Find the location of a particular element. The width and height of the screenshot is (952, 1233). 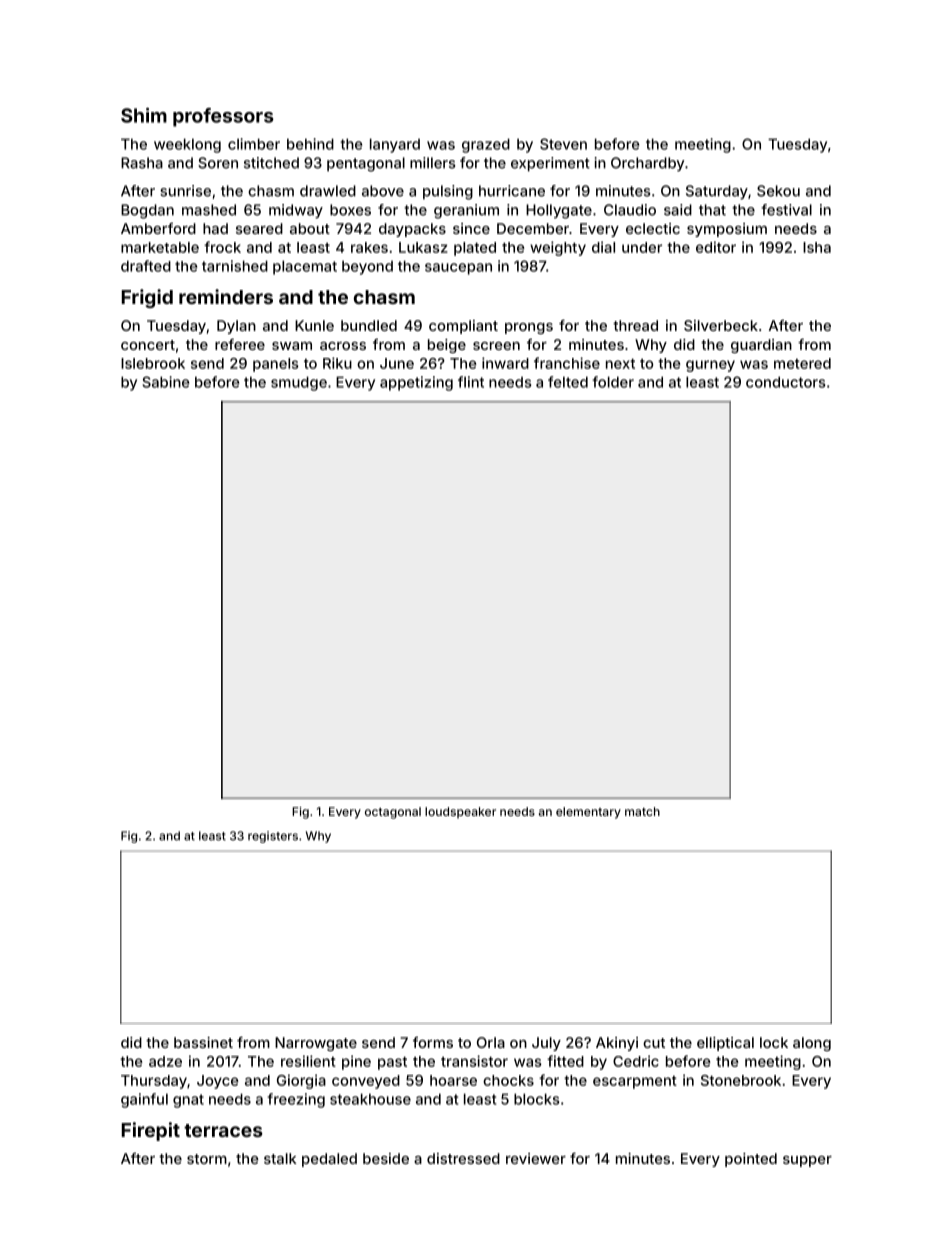

elementary is located at coordinates (588, 813).
